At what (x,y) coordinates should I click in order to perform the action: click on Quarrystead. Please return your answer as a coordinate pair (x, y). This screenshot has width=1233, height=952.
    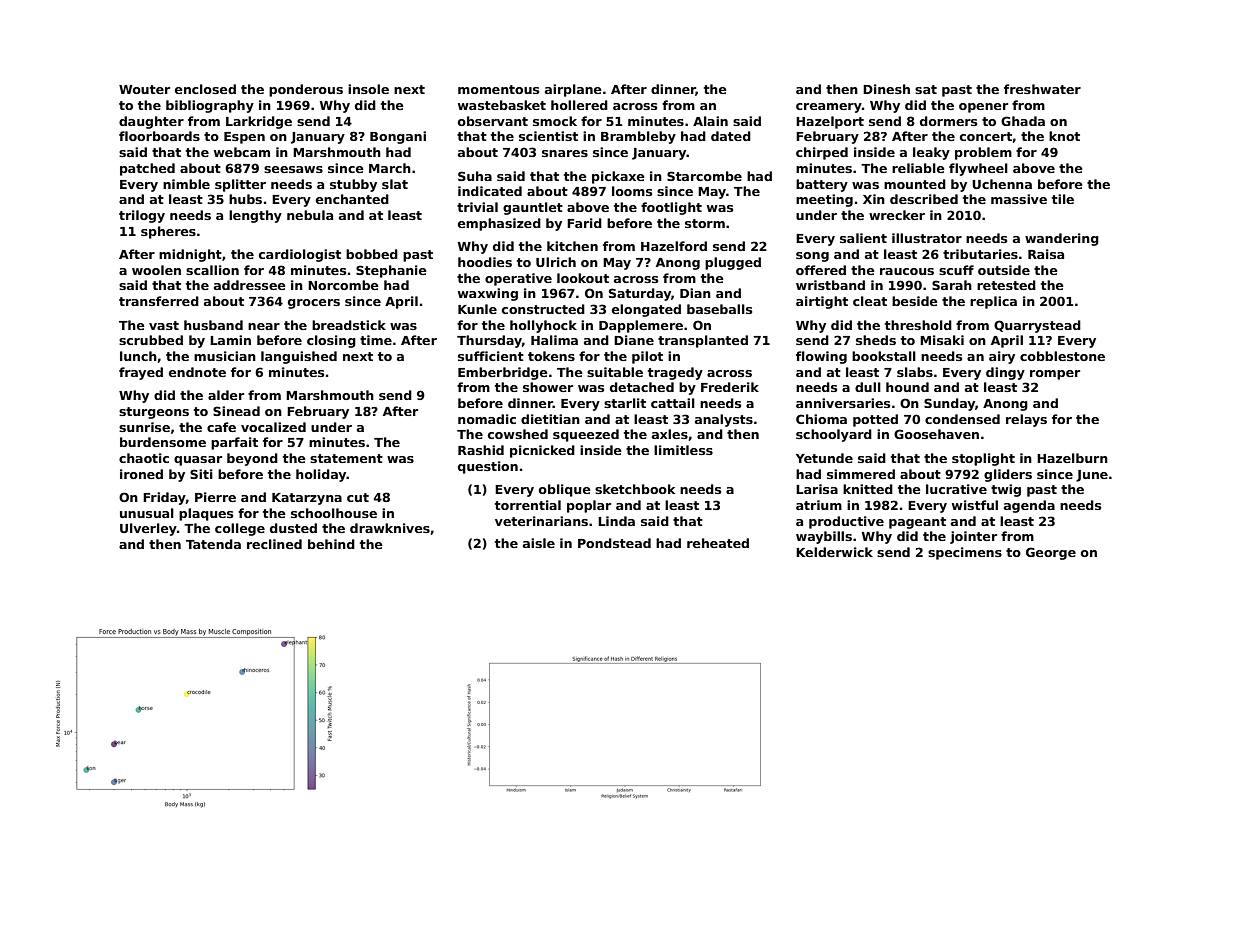
    Looking at the image, I should click on (1037, 326).
